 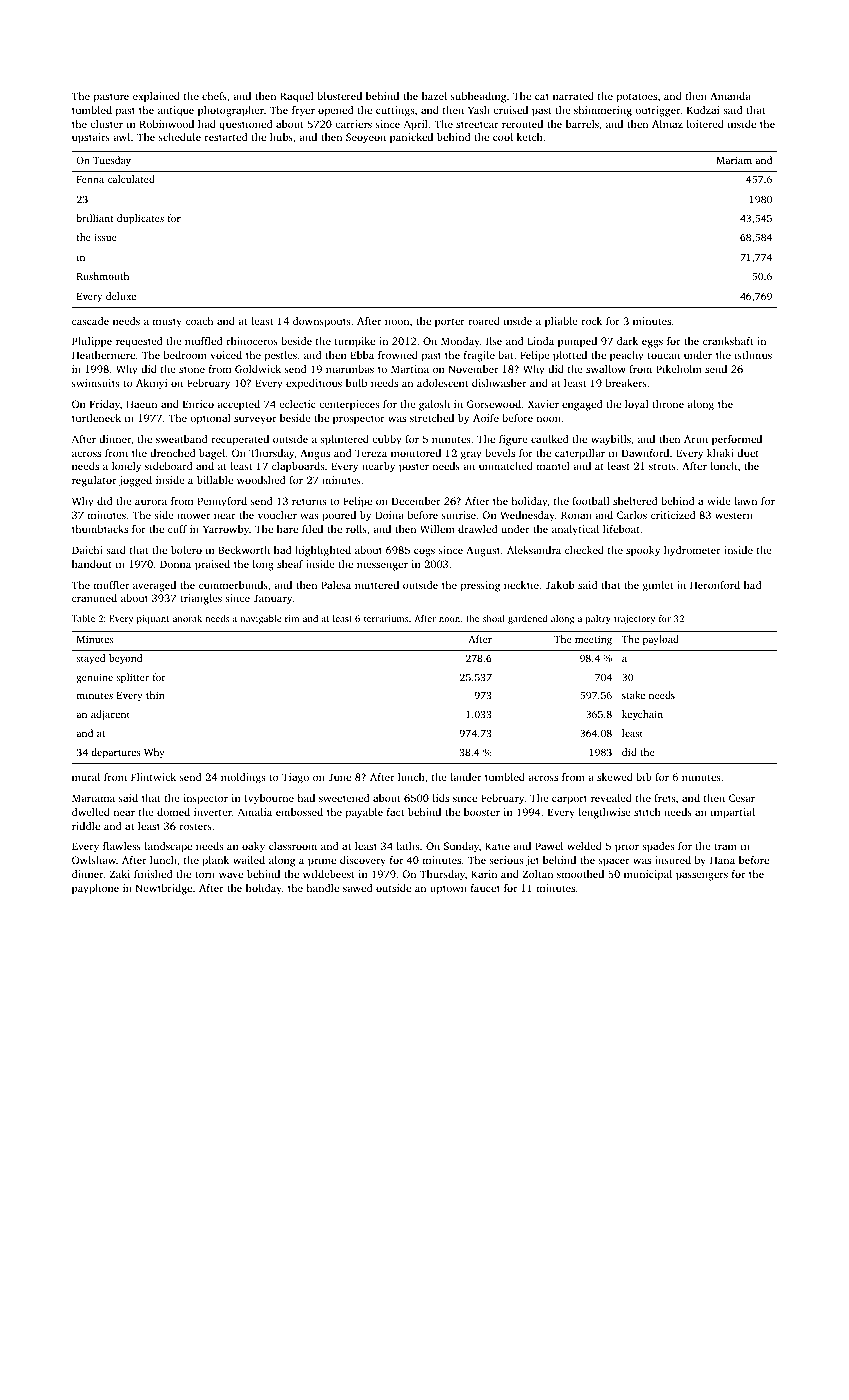 What do you see at coordinates (94, 860) in the screenshot?
I see `Owlshaw` at bounding box center [94, 860].
